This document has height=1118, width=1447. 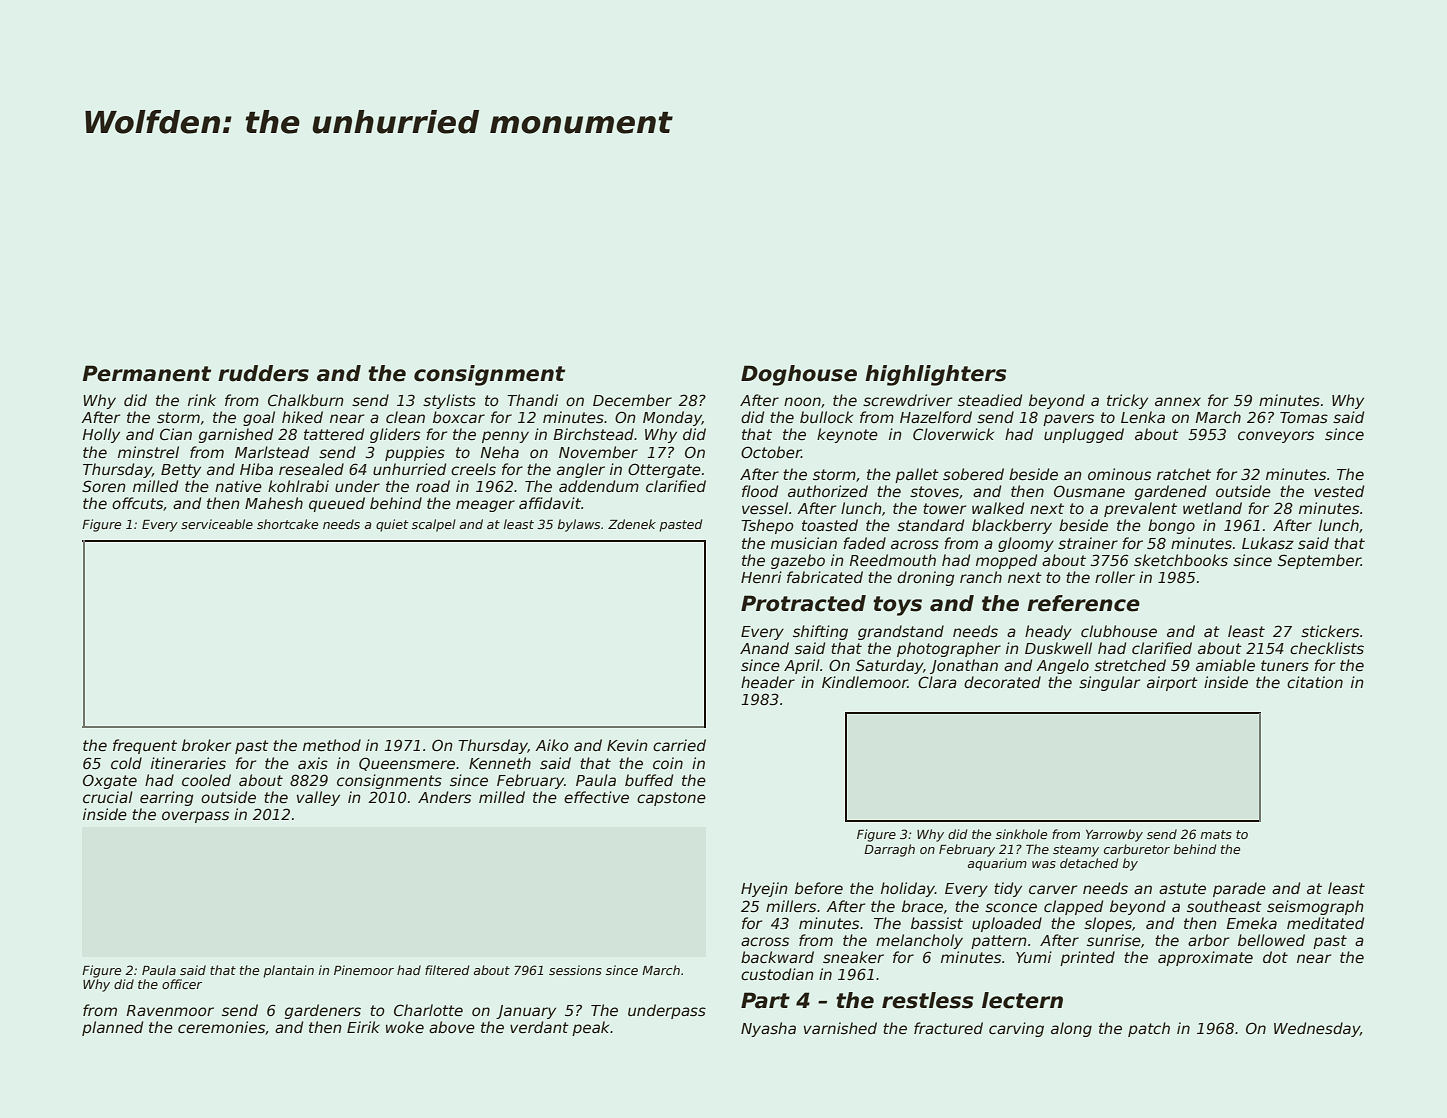 What do you see at coordinates (799, 375) in the document?
I see `Doghouse` at bounding box center [799, 375].
